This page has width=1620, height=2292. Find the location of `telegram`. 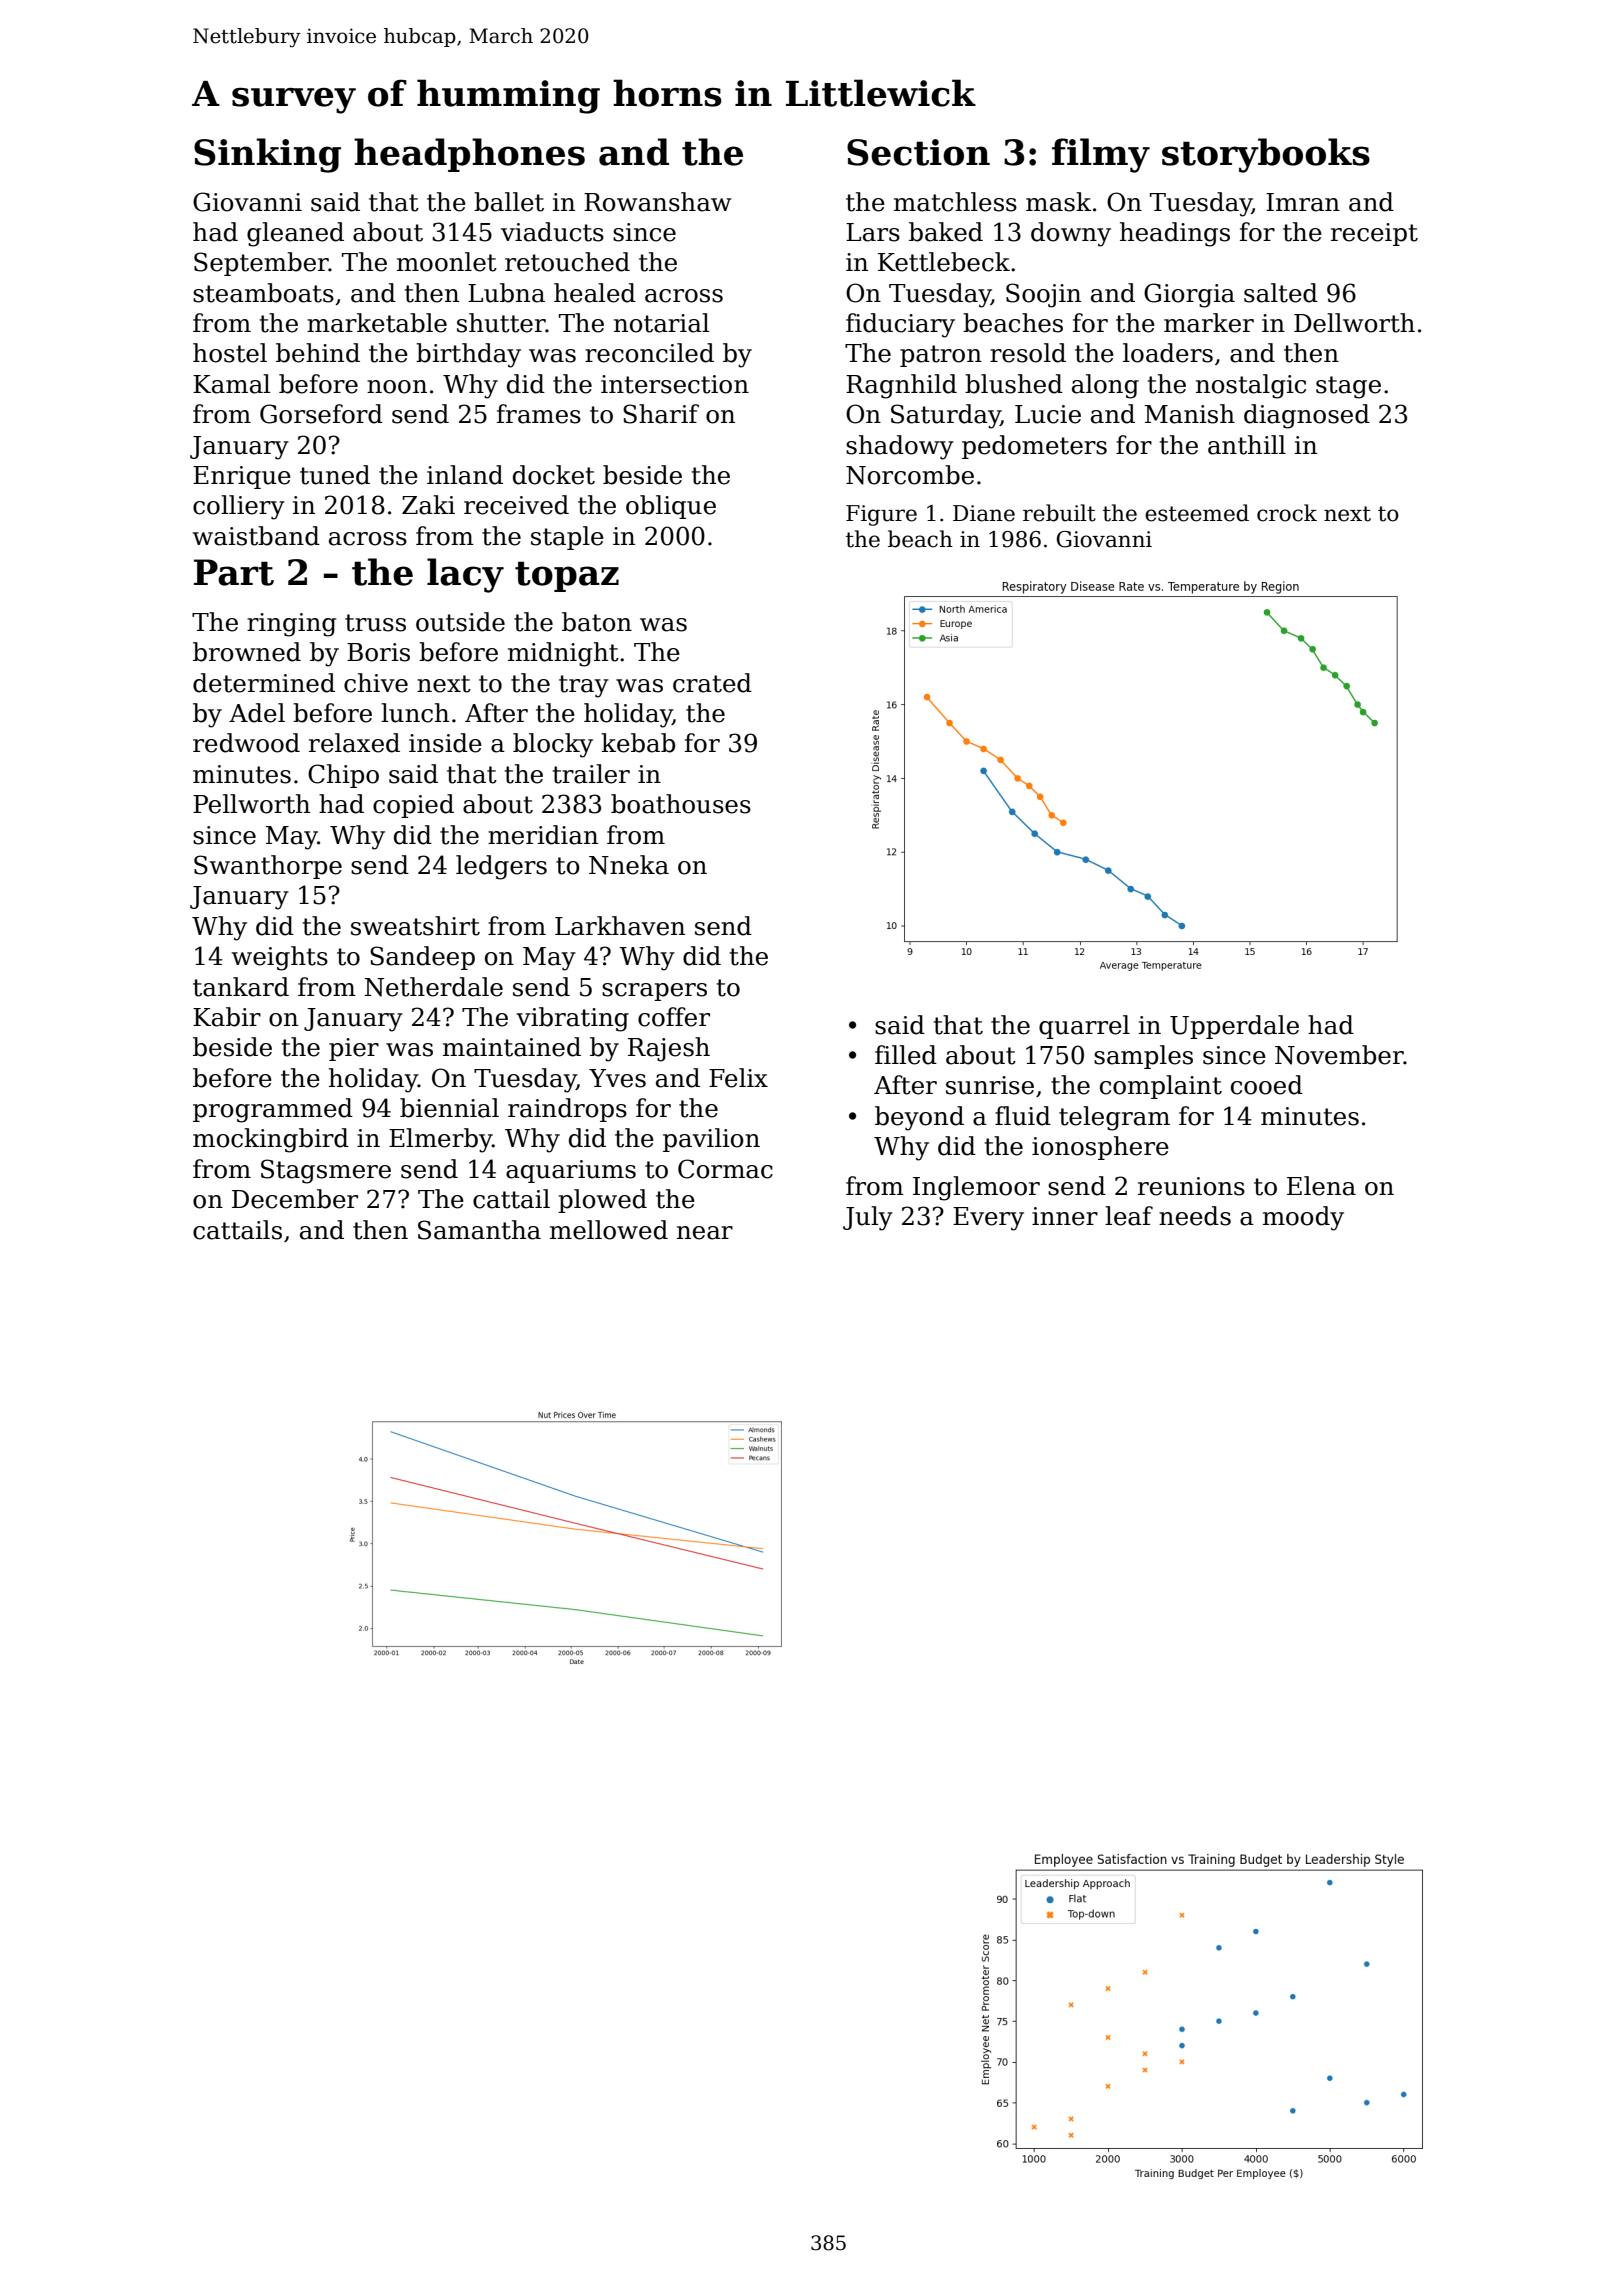

telegram is located at coordinates (1114, 1118).
